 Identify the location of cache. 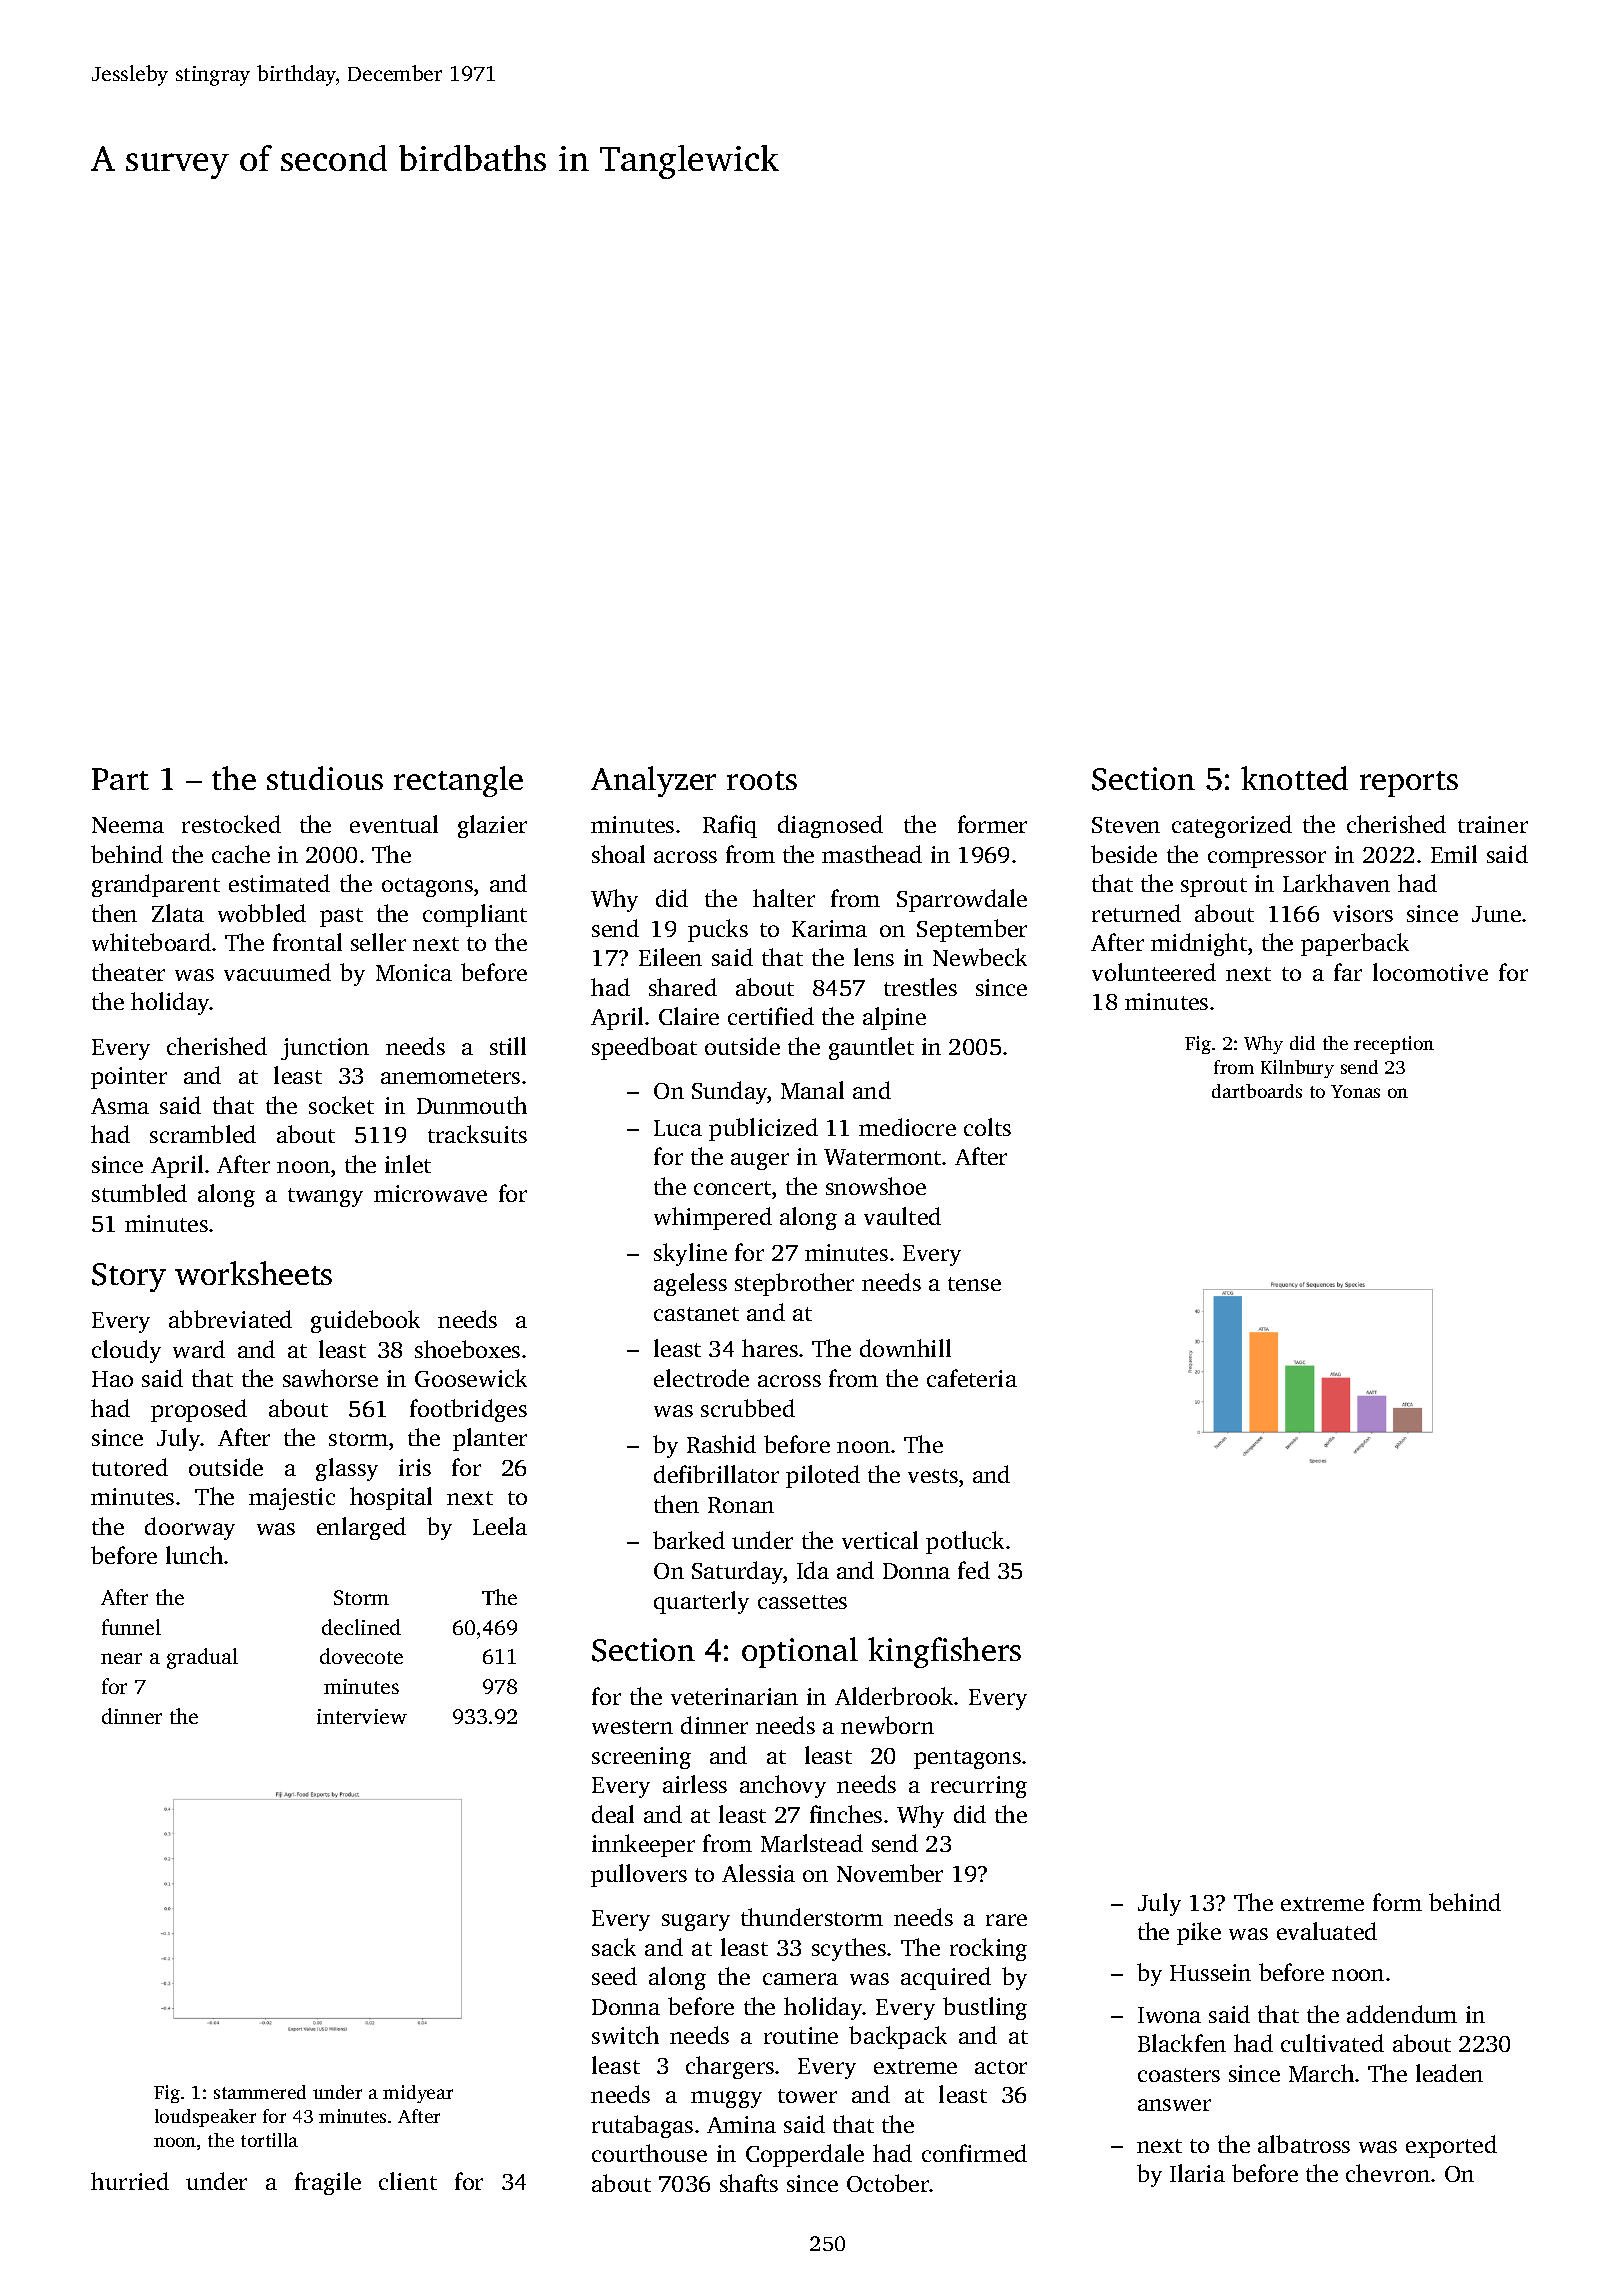
(241, 854).
